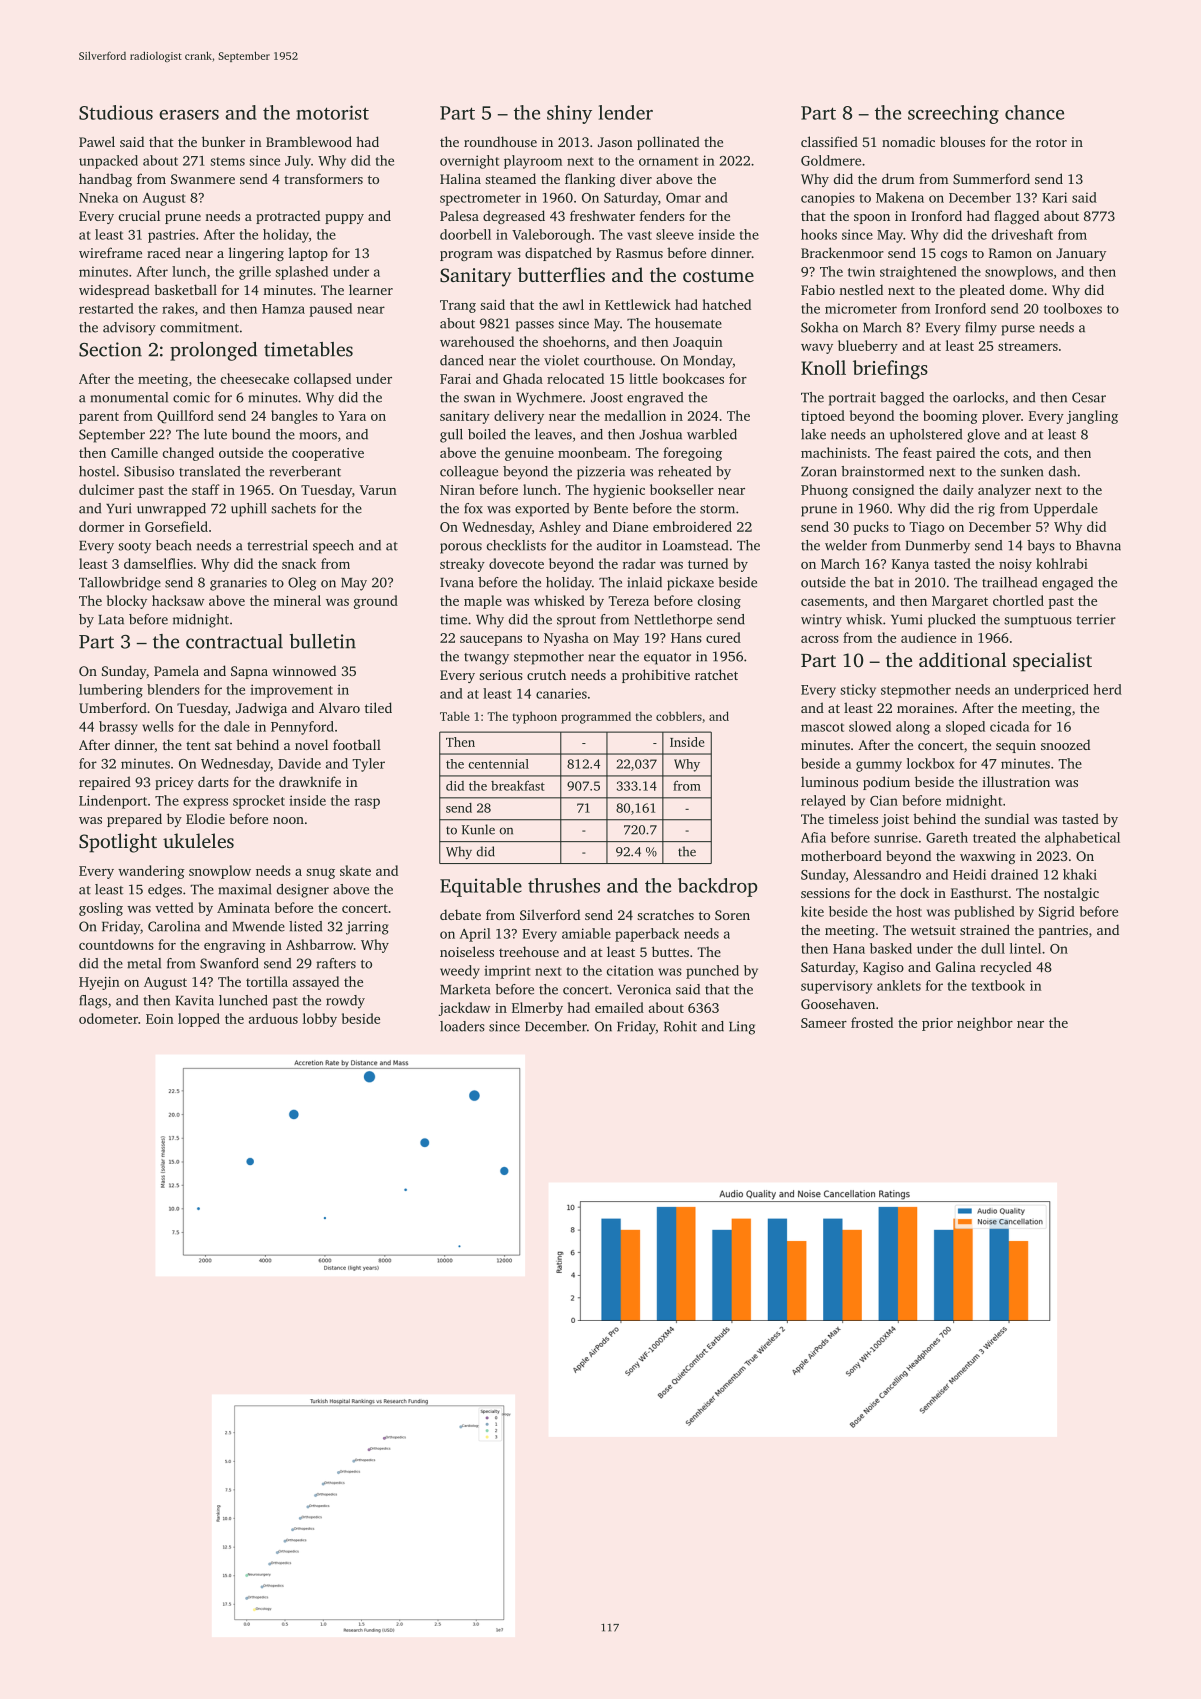 This screenshot has height=1699, width=1201. Describe the element at coordinates (516, 563) in the screenshot. I see `dovecote` at that location.
